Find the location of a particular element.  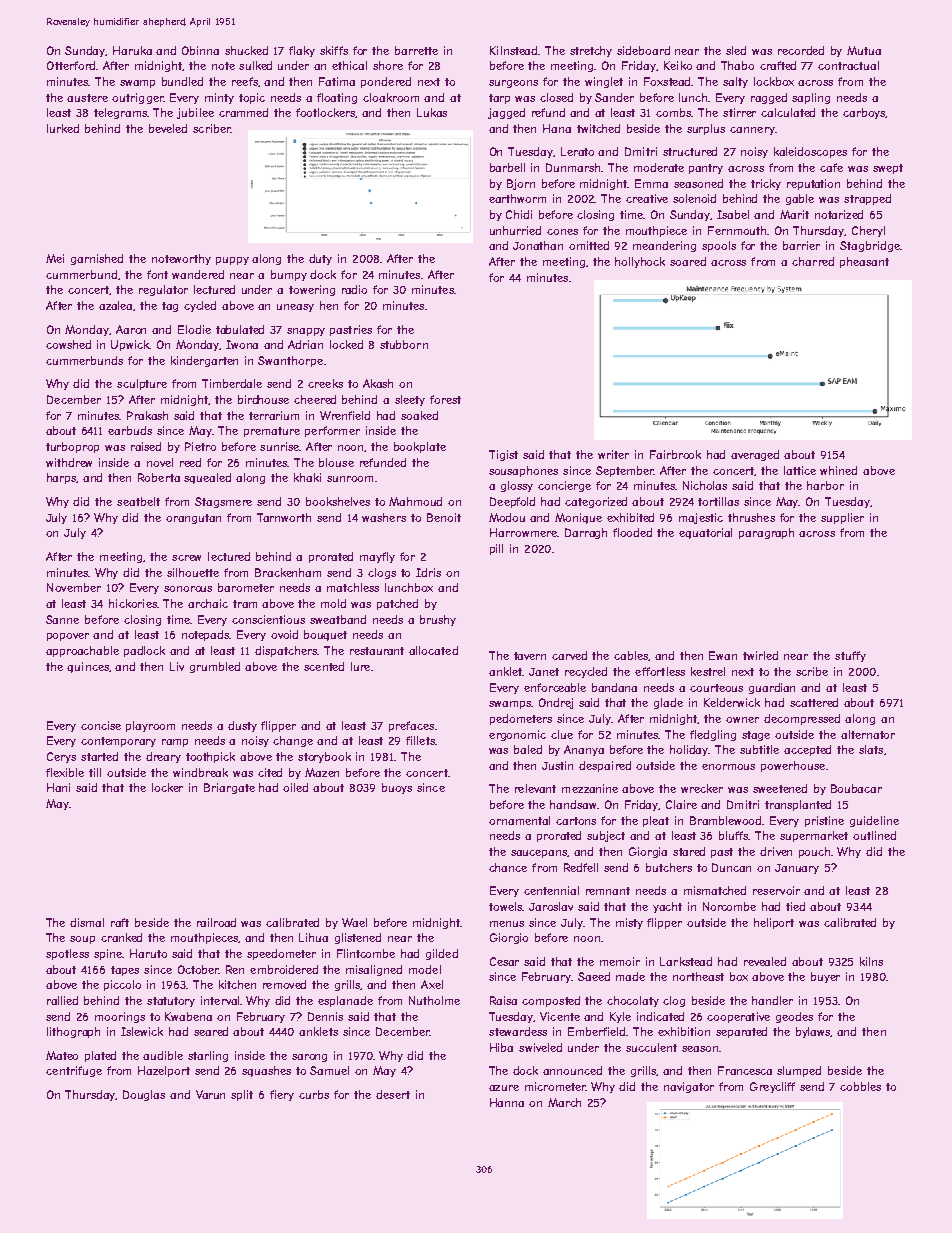

enormous is located at coordinates (728, 767).
